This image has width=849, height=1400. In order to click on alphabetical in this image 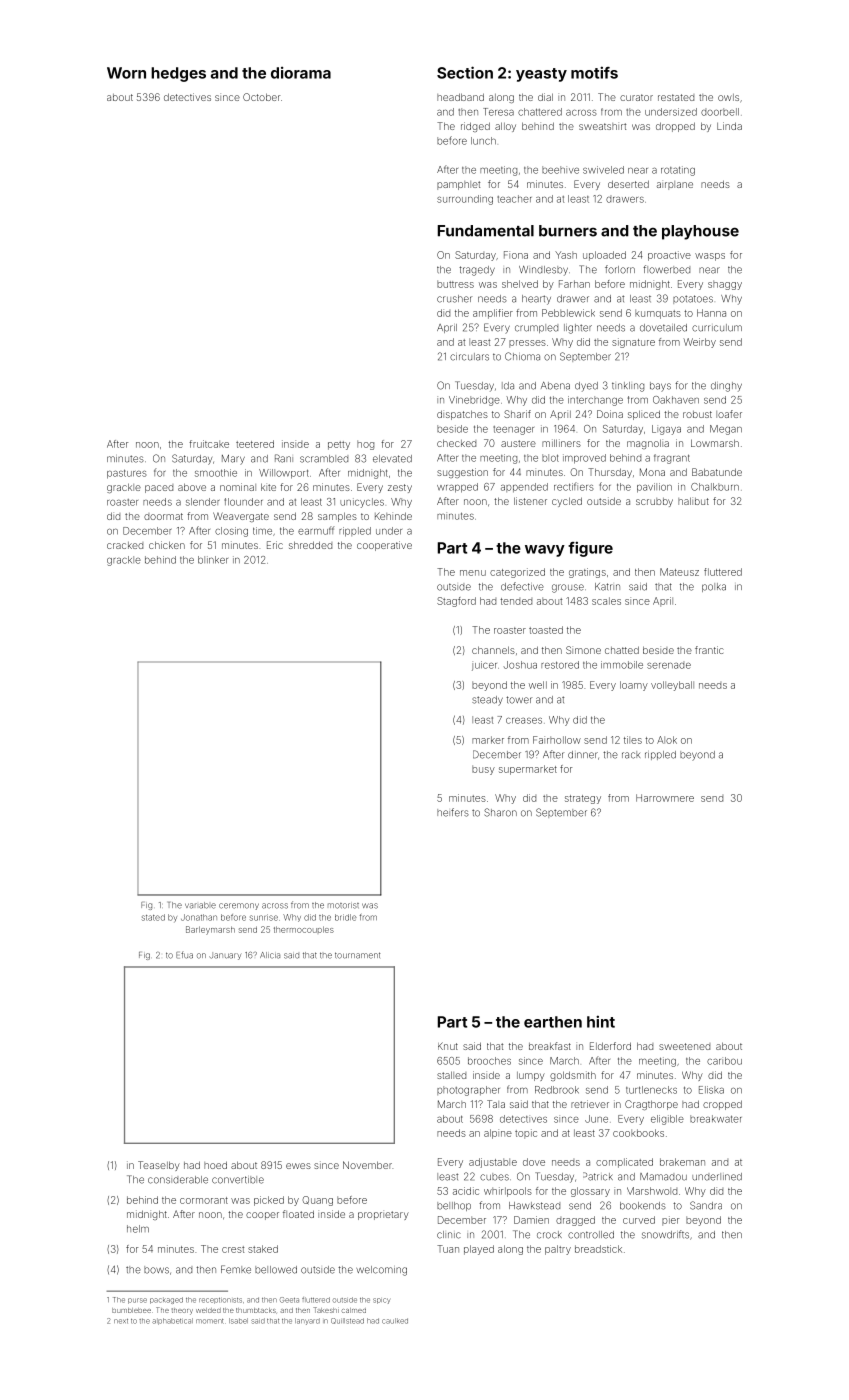, I will do `click(172, 1321)`.
